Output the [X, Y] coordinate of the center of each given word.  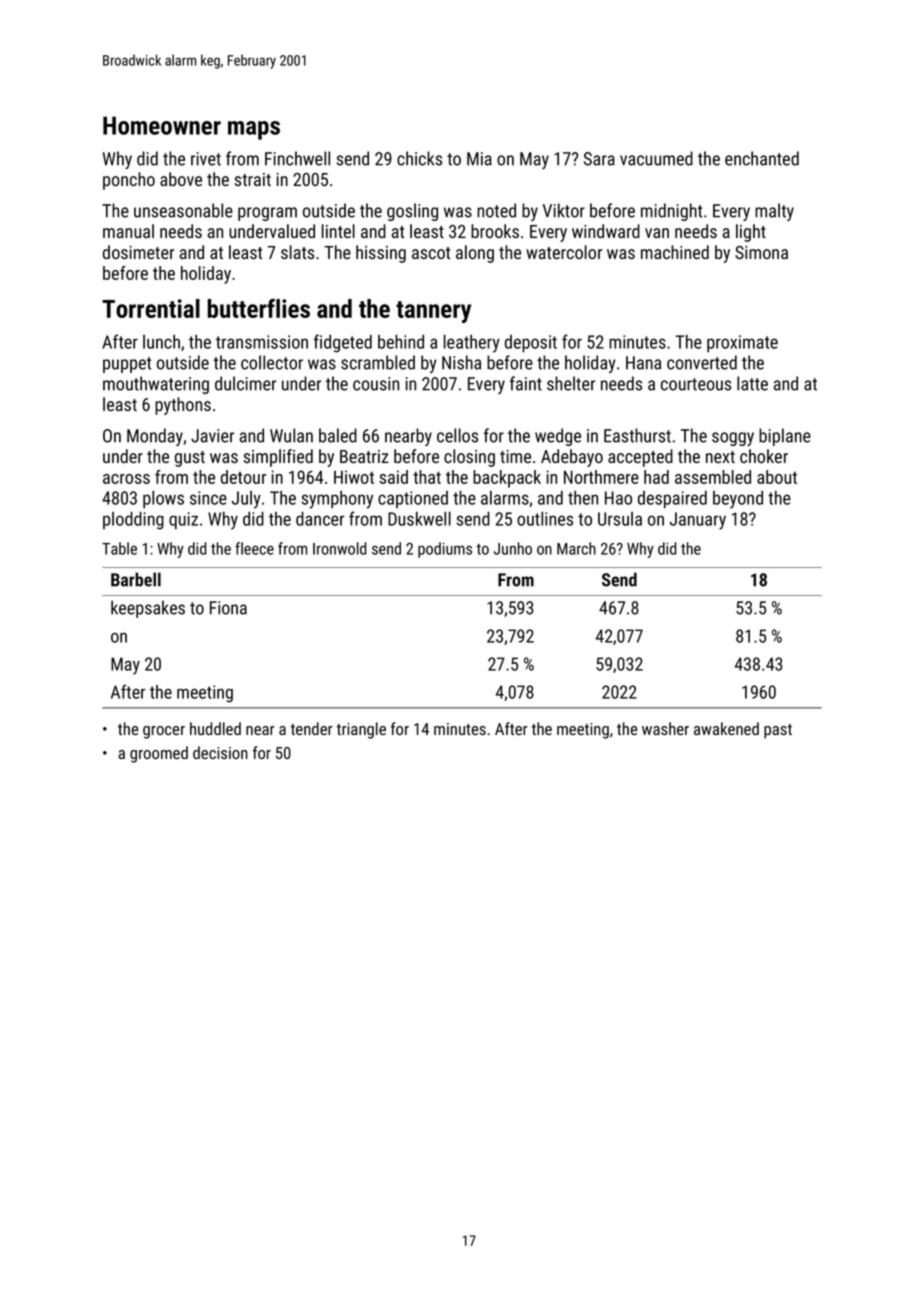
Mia [479, 159]
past [778, 731]
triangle [361, 730]
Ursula [620, 519]
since [208, 498]
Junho [513, 548]
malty [774, 212]
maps [254, 130]
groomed [159, 754]
